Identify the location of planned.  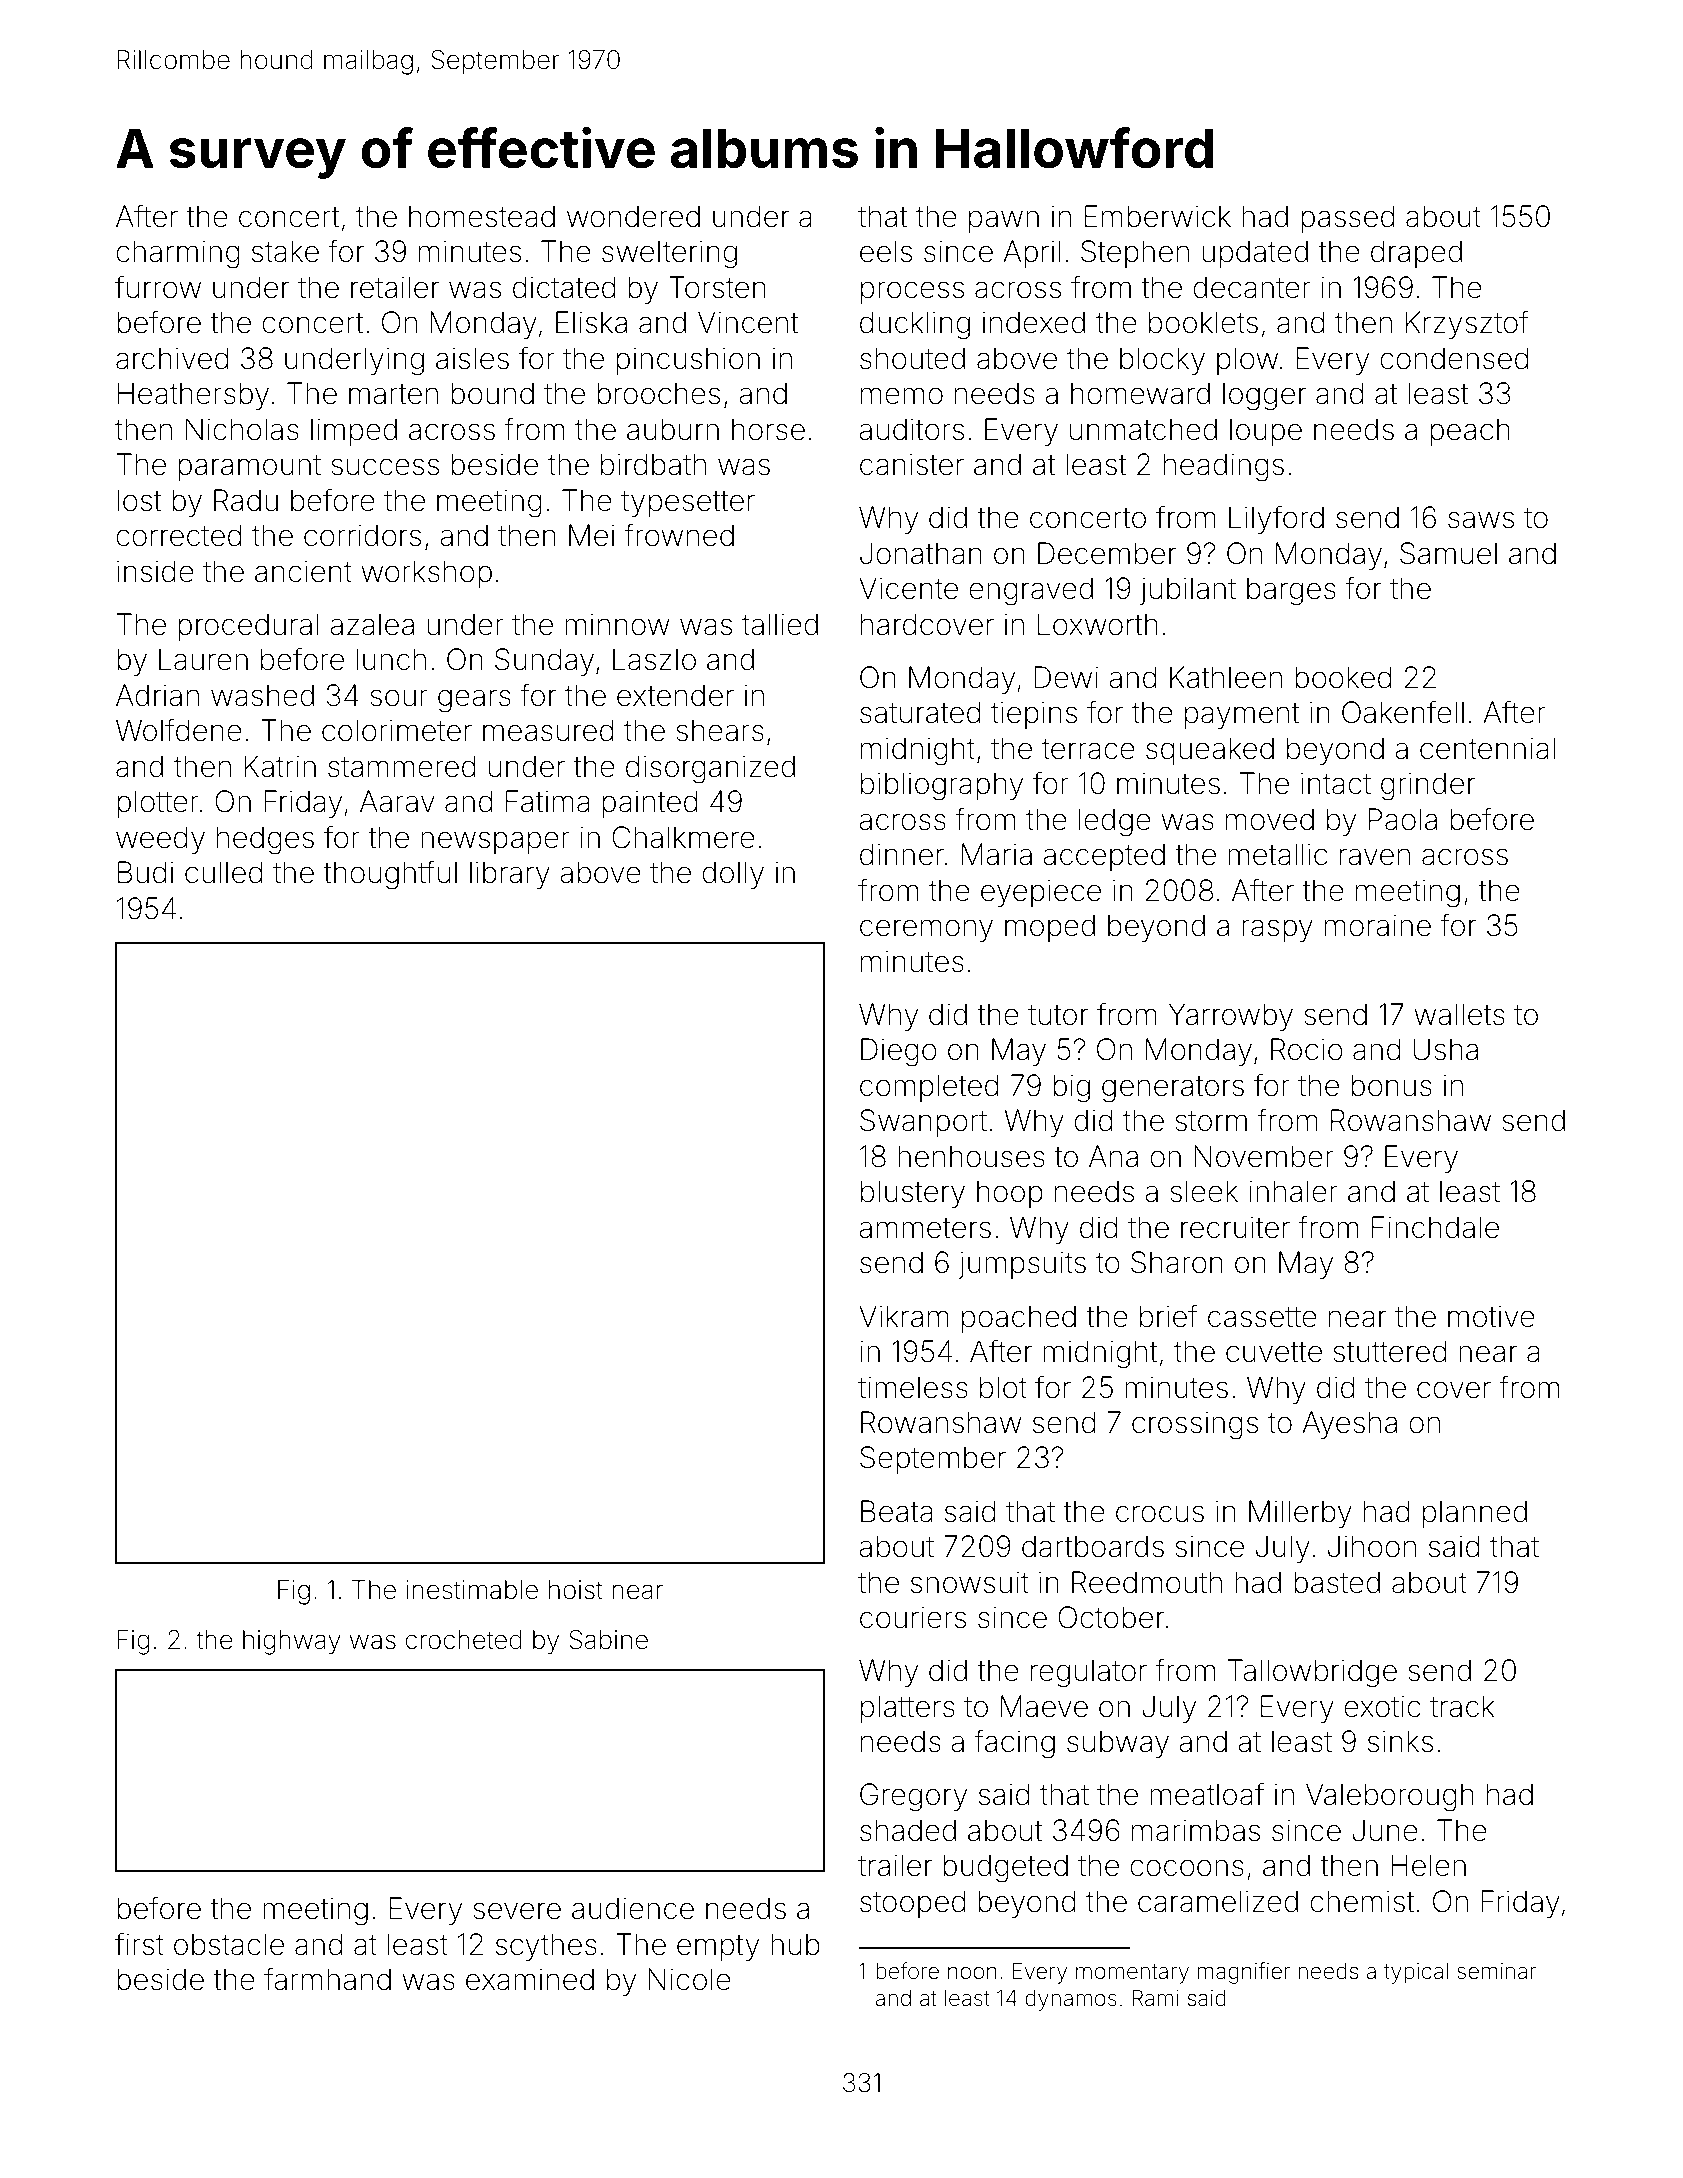
(1475, 1514).
